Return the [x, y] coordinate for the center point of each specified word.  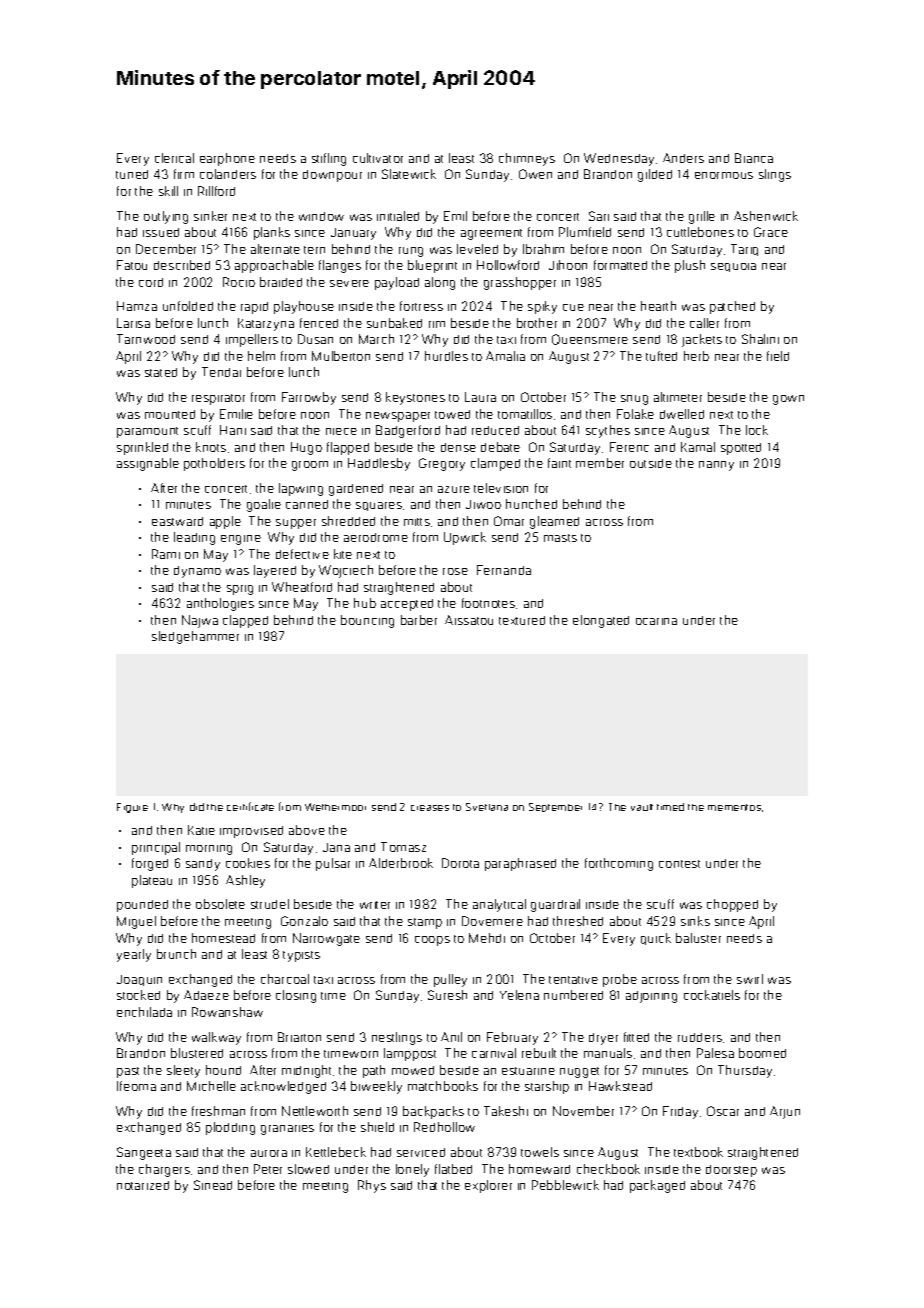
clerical [174, 158]
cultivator [378, 158]
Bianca [754, 158]
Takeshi [506, 1111]
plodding [230, 1128]
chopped [732, 905]
